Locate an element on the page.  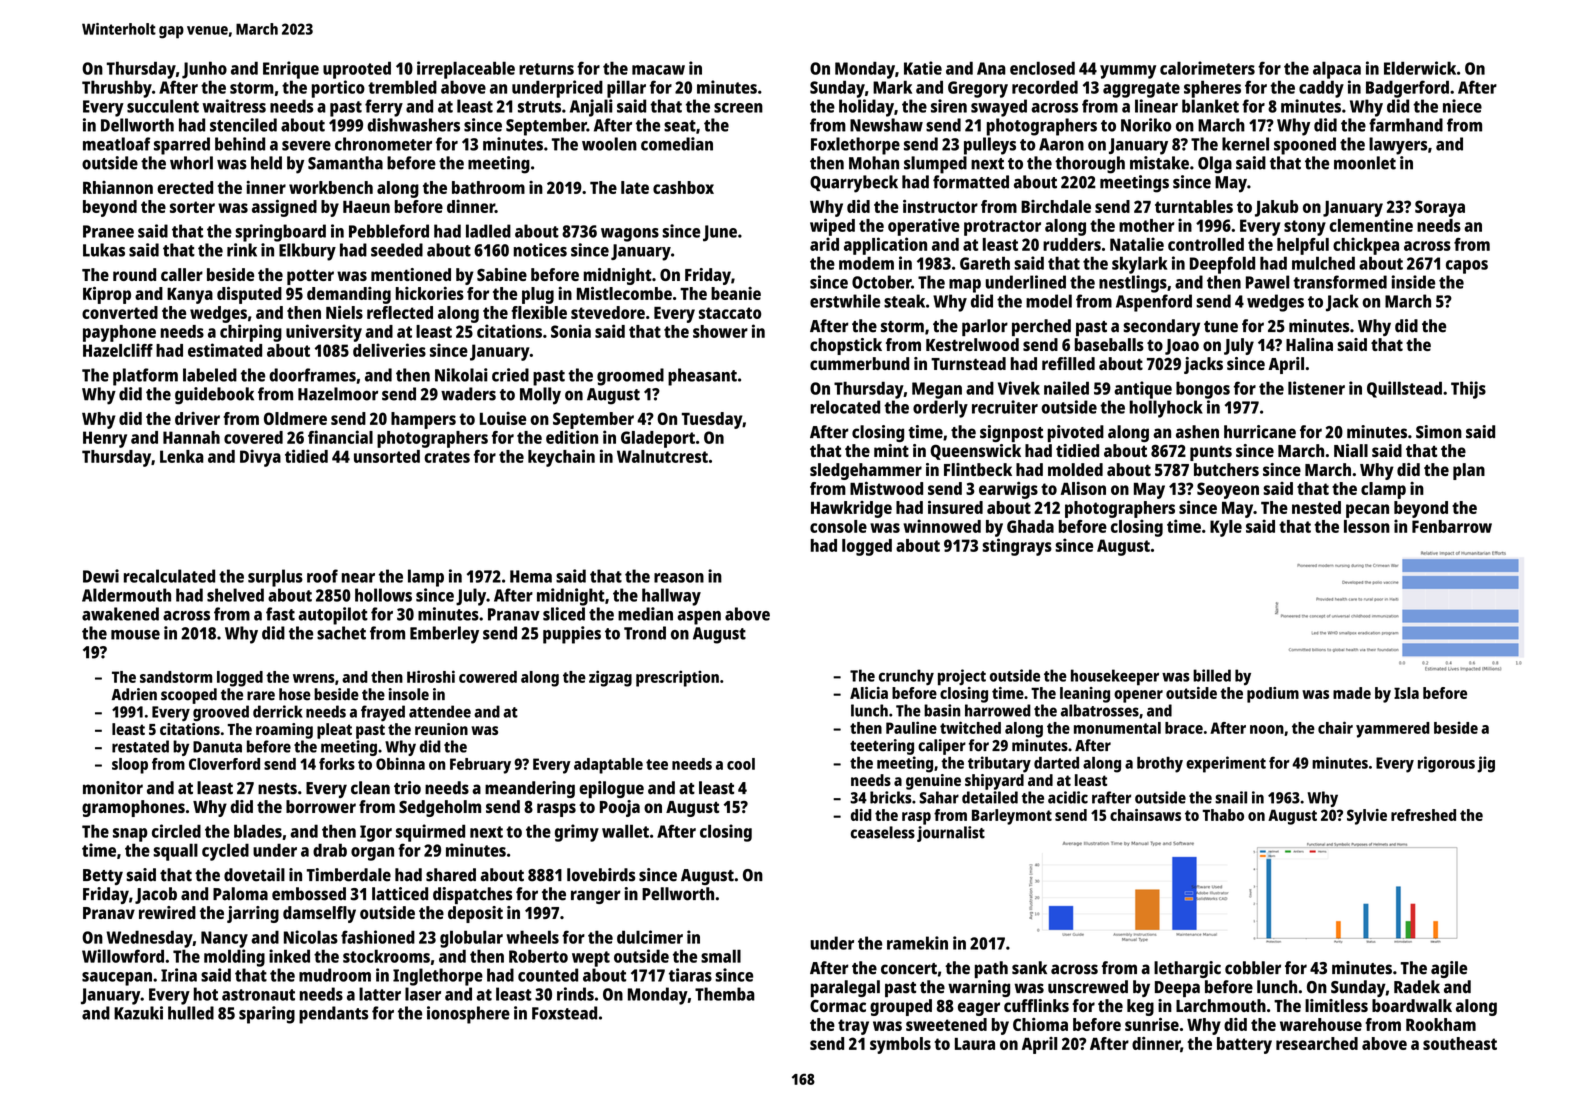
Junho is located at coordinates (204, 70).
